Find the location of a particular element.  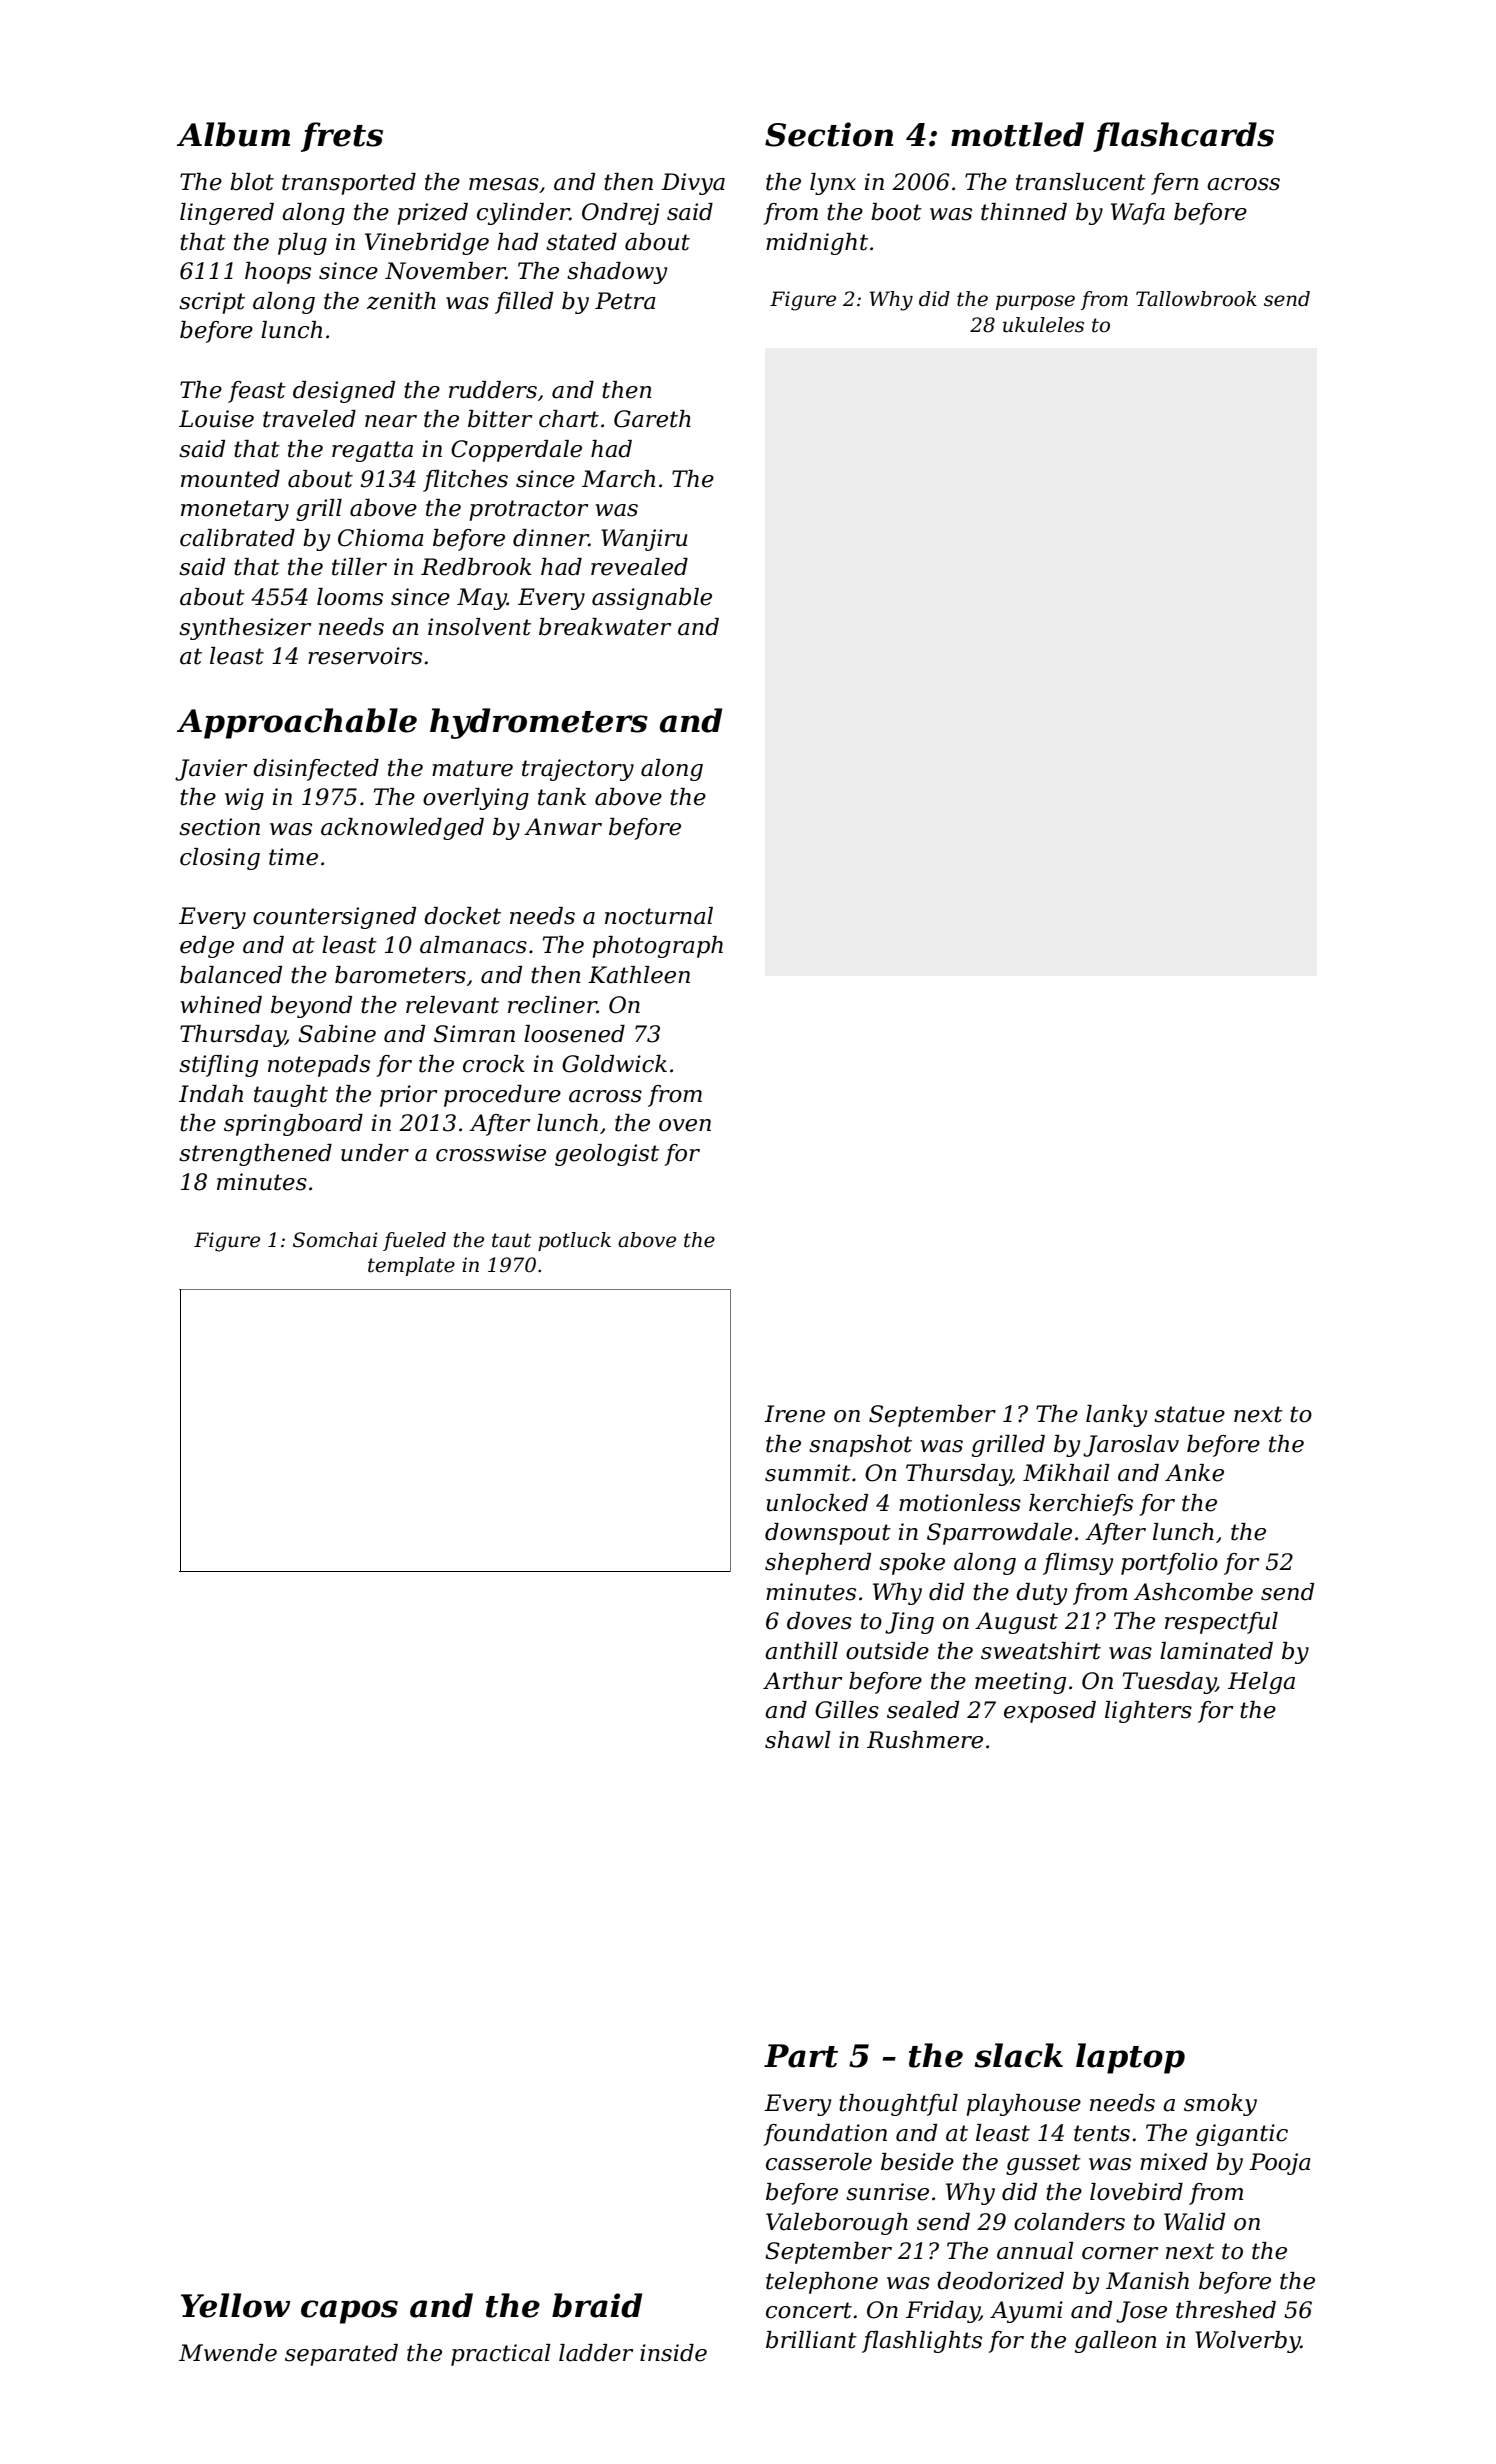

shepherd is located at coordinates (818, 1564).
